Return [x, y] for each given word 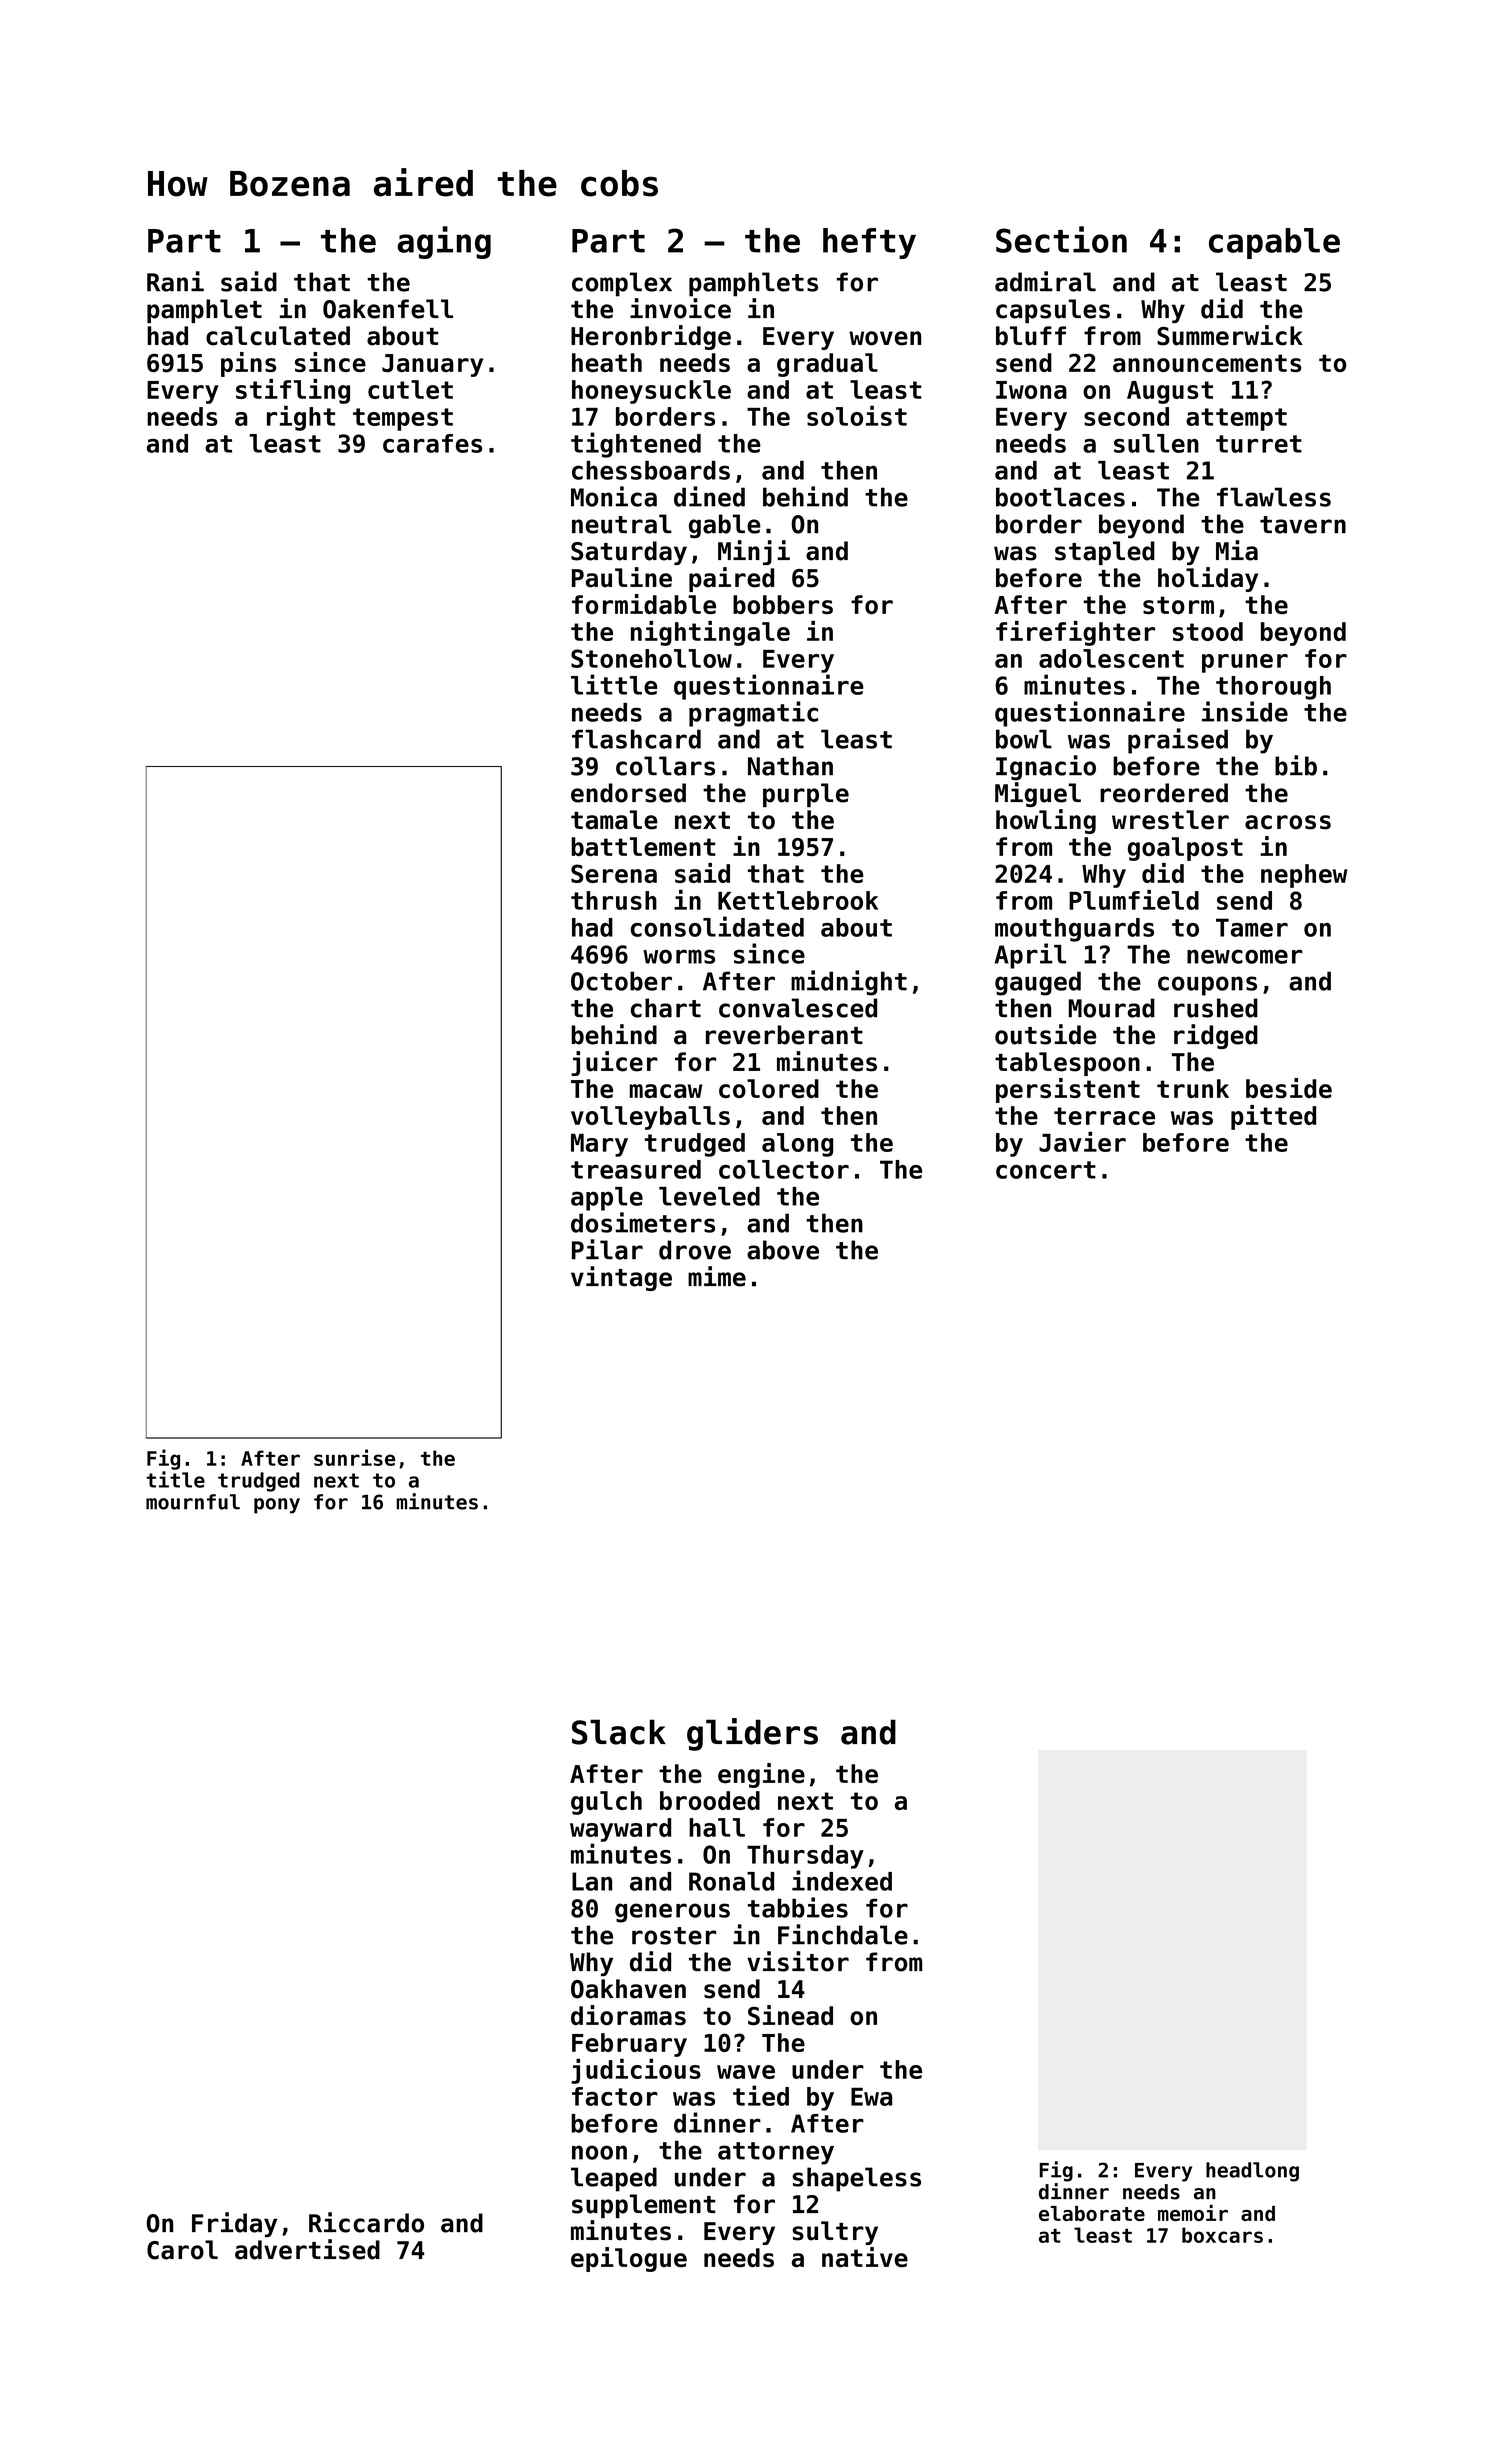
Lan [592, 1881]
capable [1274, 243]
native [865, 2257]
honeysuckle [651, 392]
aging [444, 242]
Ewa [871, 2096]
